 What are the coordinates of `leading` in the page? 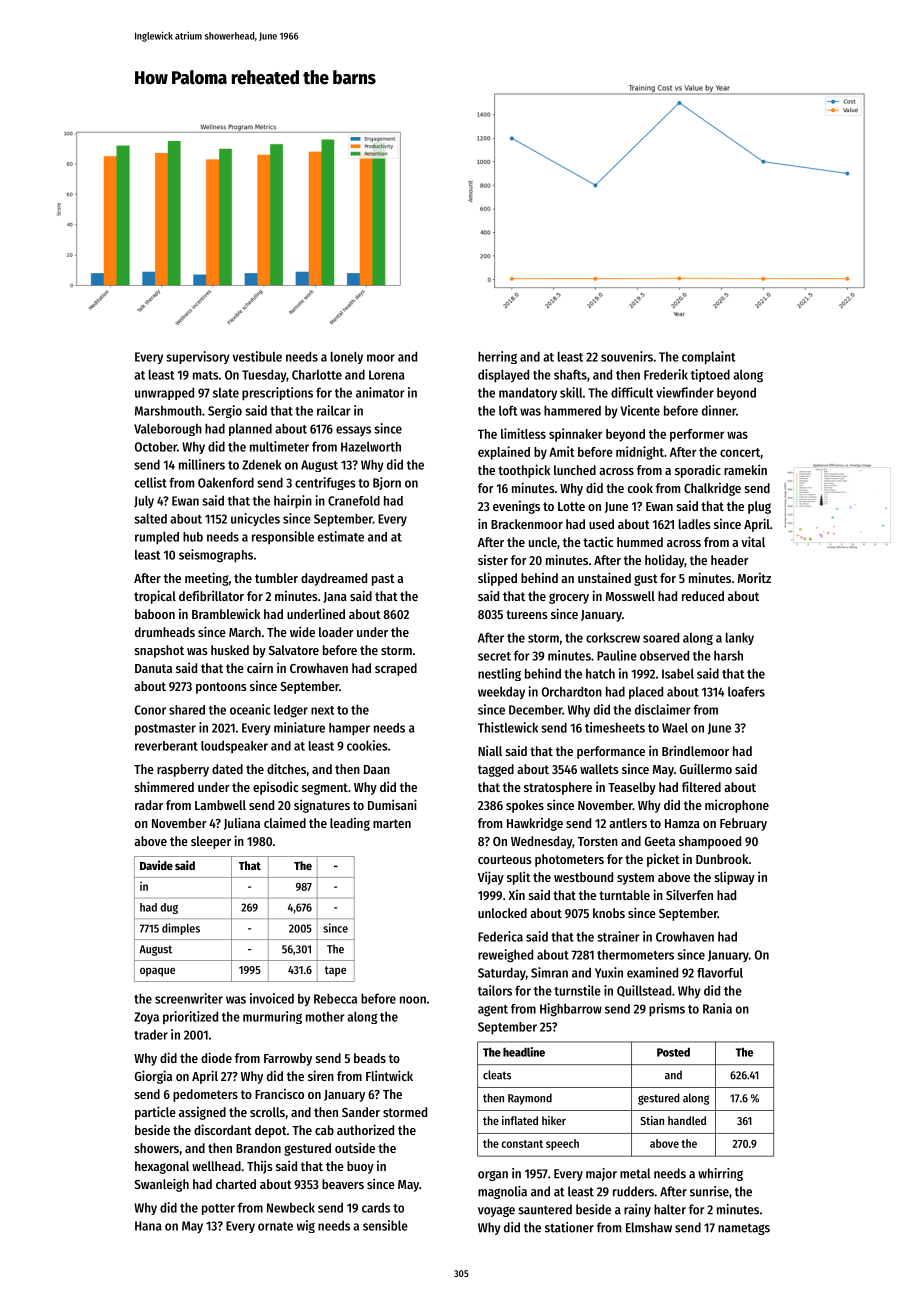 It's located at (350, 824).
